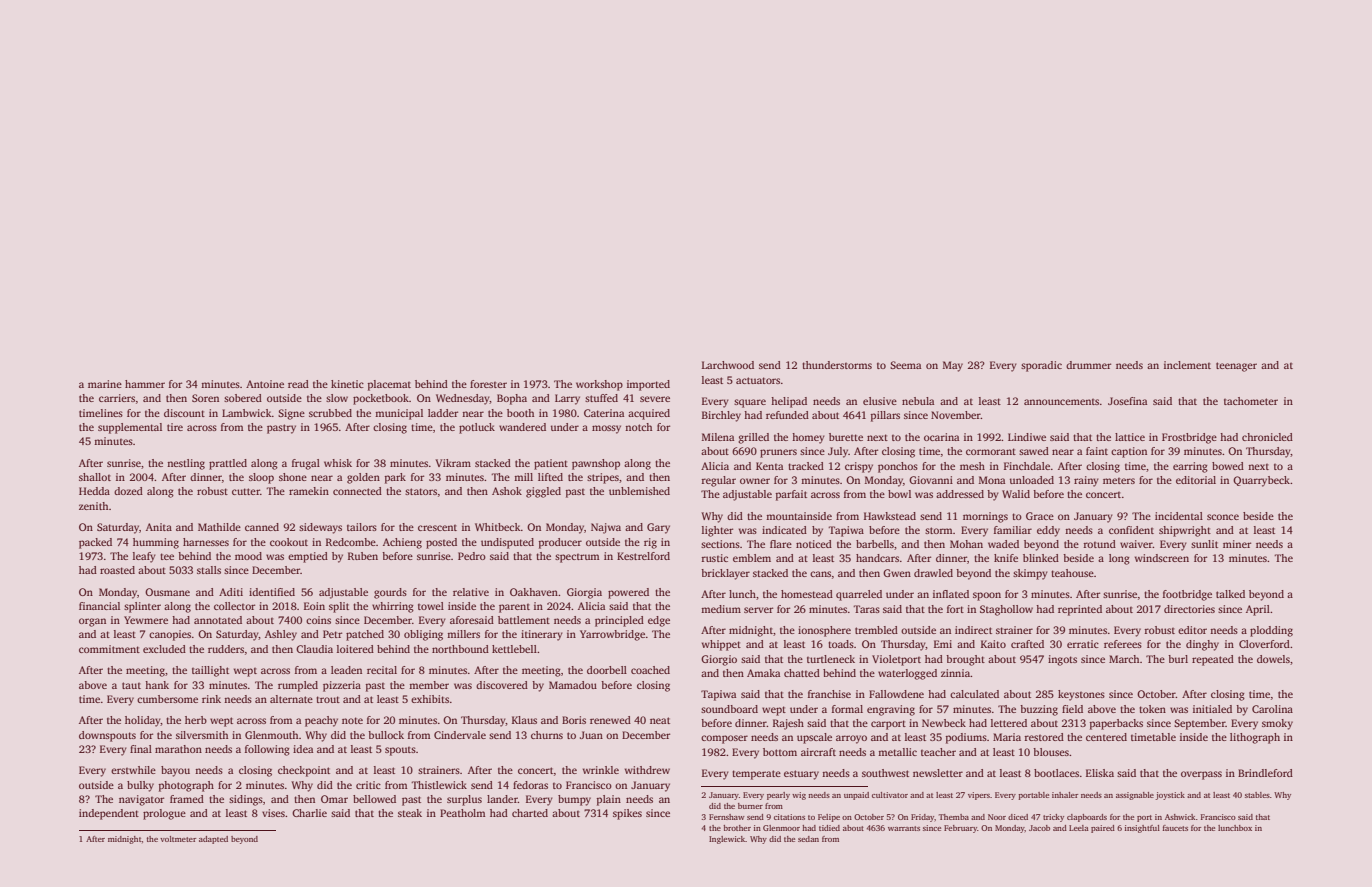  Describe the element at coordinates (603, 478) in the image. I see `stripes` at that location.
